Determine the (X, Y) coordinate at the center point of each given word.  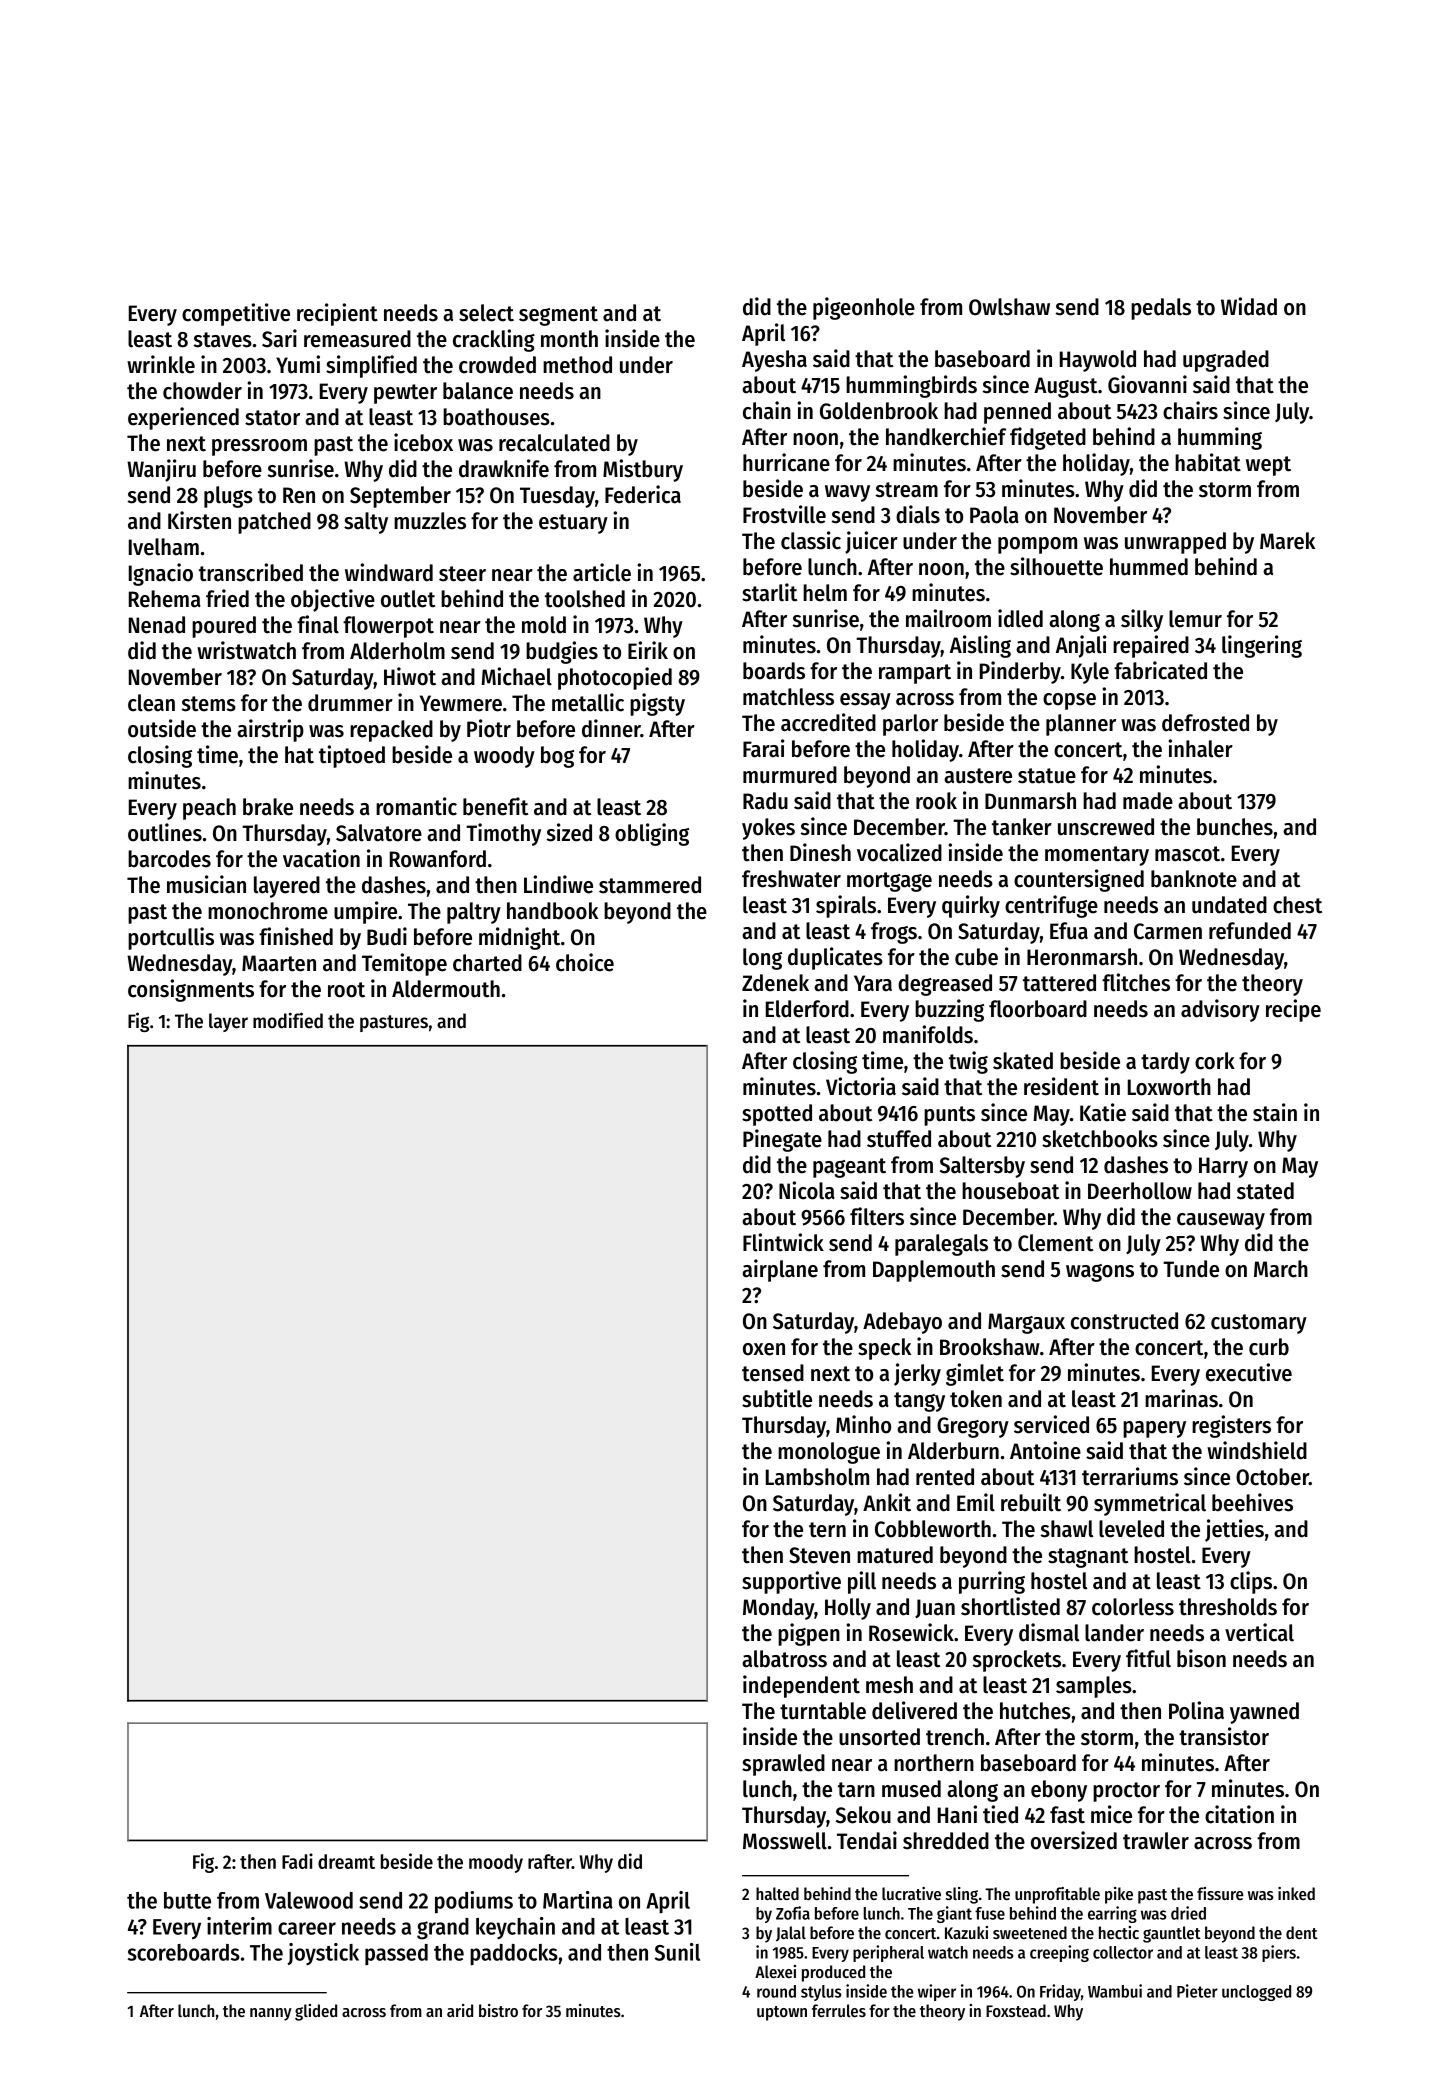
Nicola (807, 1190)
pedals (1161, 309)
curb (1269, 1347)
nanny (271, 2014)
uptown (782, 2013)
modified (288, 1020)
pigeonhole (864, 308)
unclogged (1256, 1993)
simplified (371, 366)
